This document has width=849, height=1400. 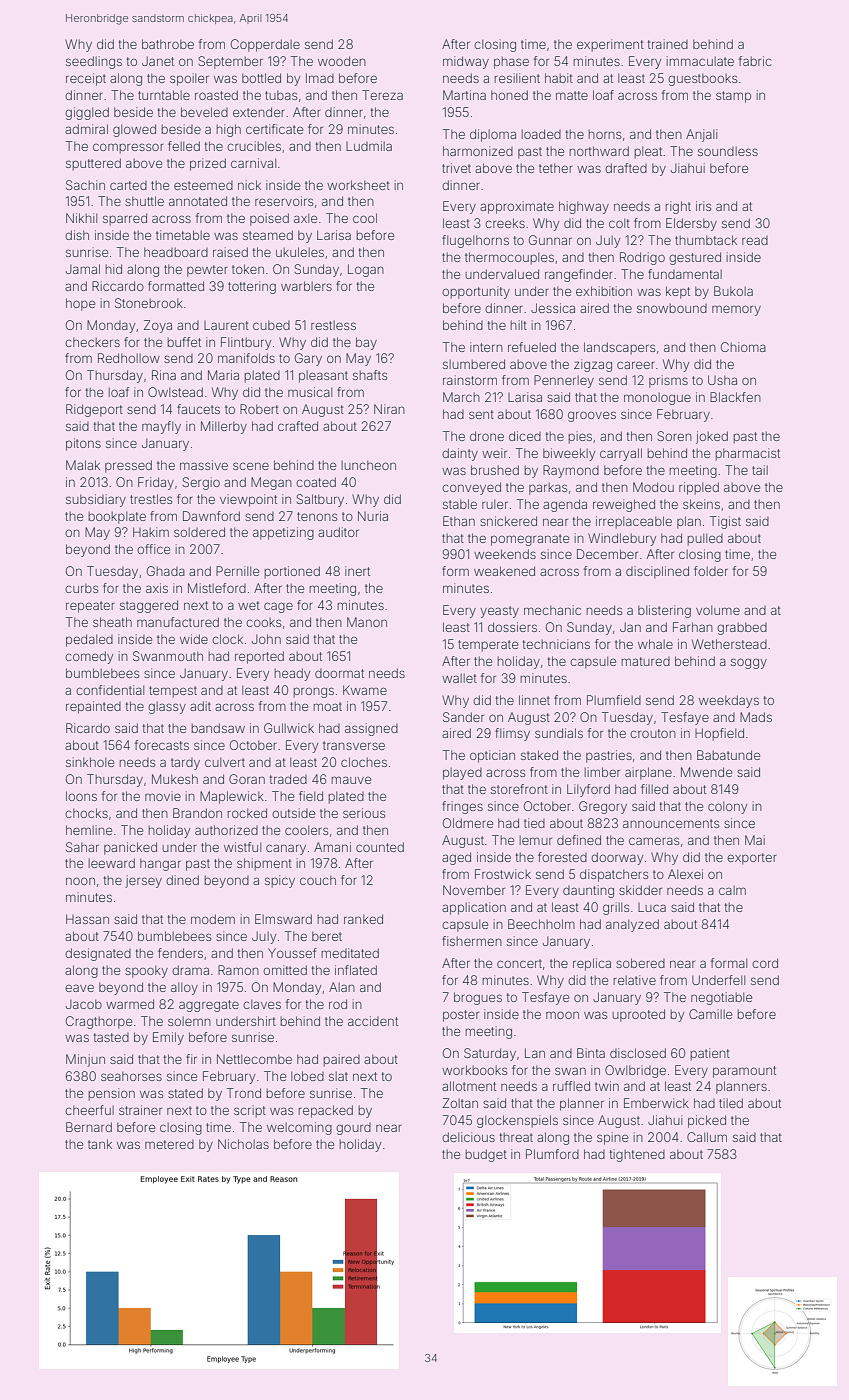 I want to click on prisms, so click(x=668, y=381).
